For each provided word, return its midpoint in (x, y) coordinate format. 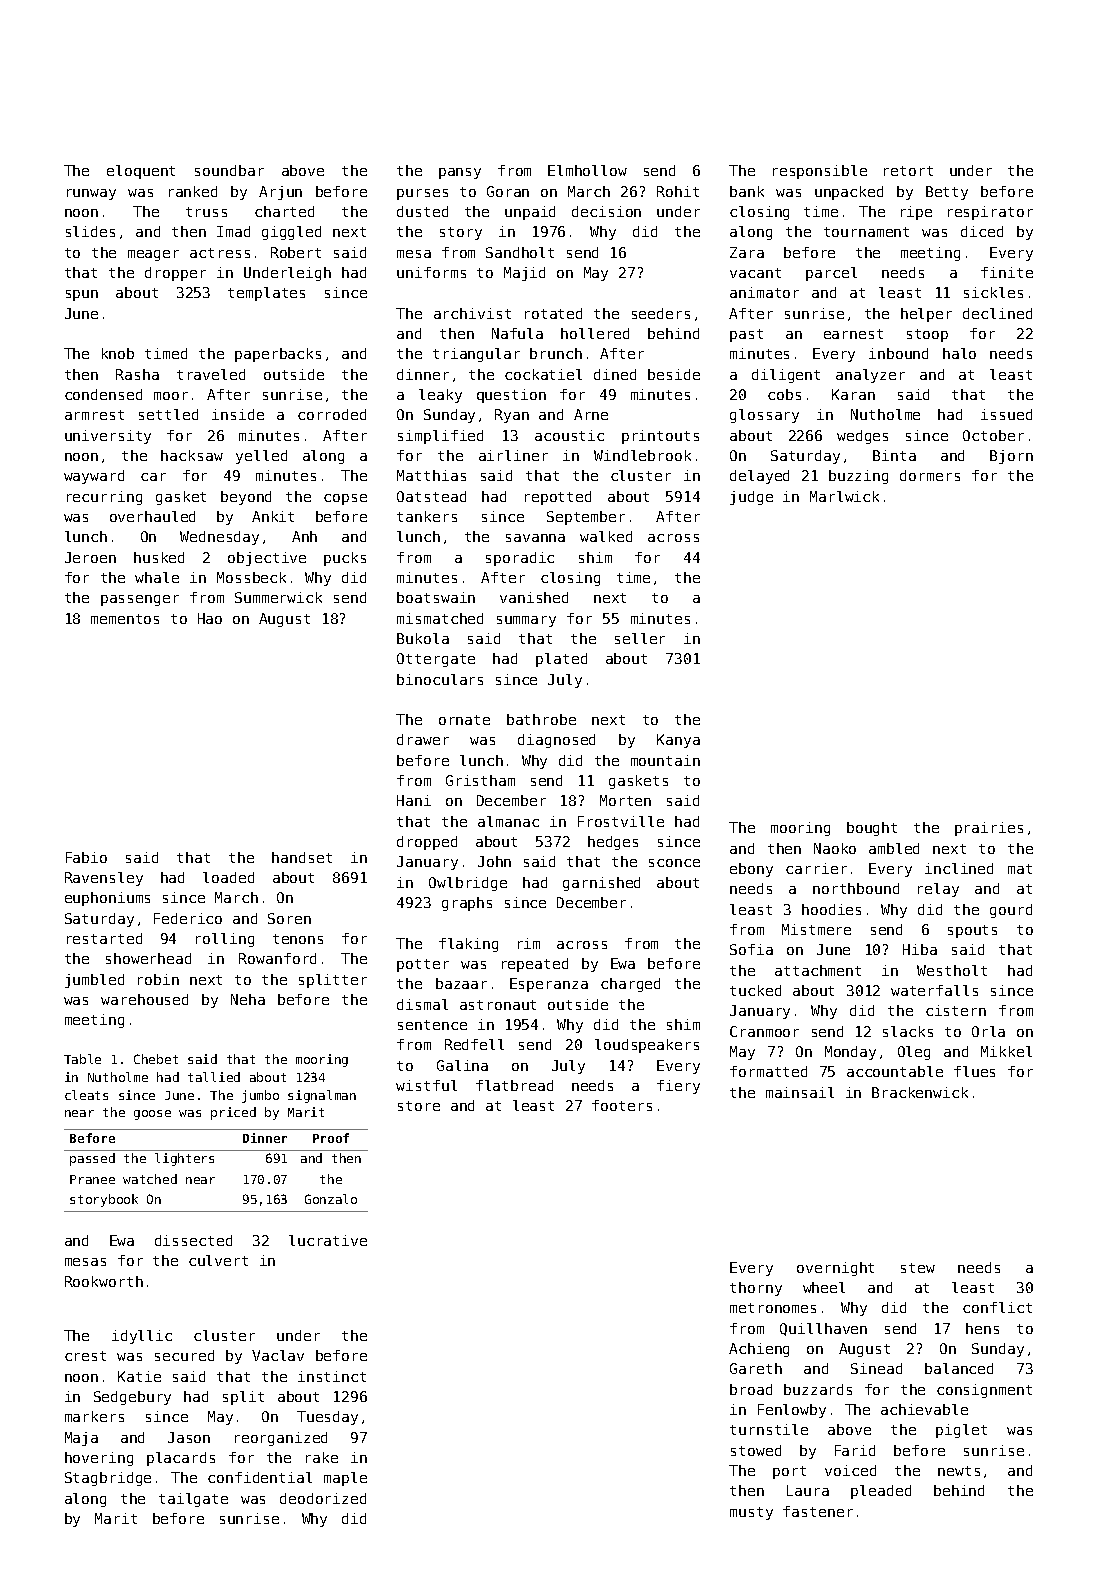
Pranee (92, 1179)
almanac (508, 821)
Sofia (751, 949)
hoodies (831, 909)
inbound (898, 353)
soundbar (229, 170)
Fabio (86, 857)
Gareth (756, 1368)
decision (606, 211)
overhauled (152, 516)
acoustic (569, 435)
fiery (678, 1087)
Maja (81, 1439)
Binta (894, 455)
